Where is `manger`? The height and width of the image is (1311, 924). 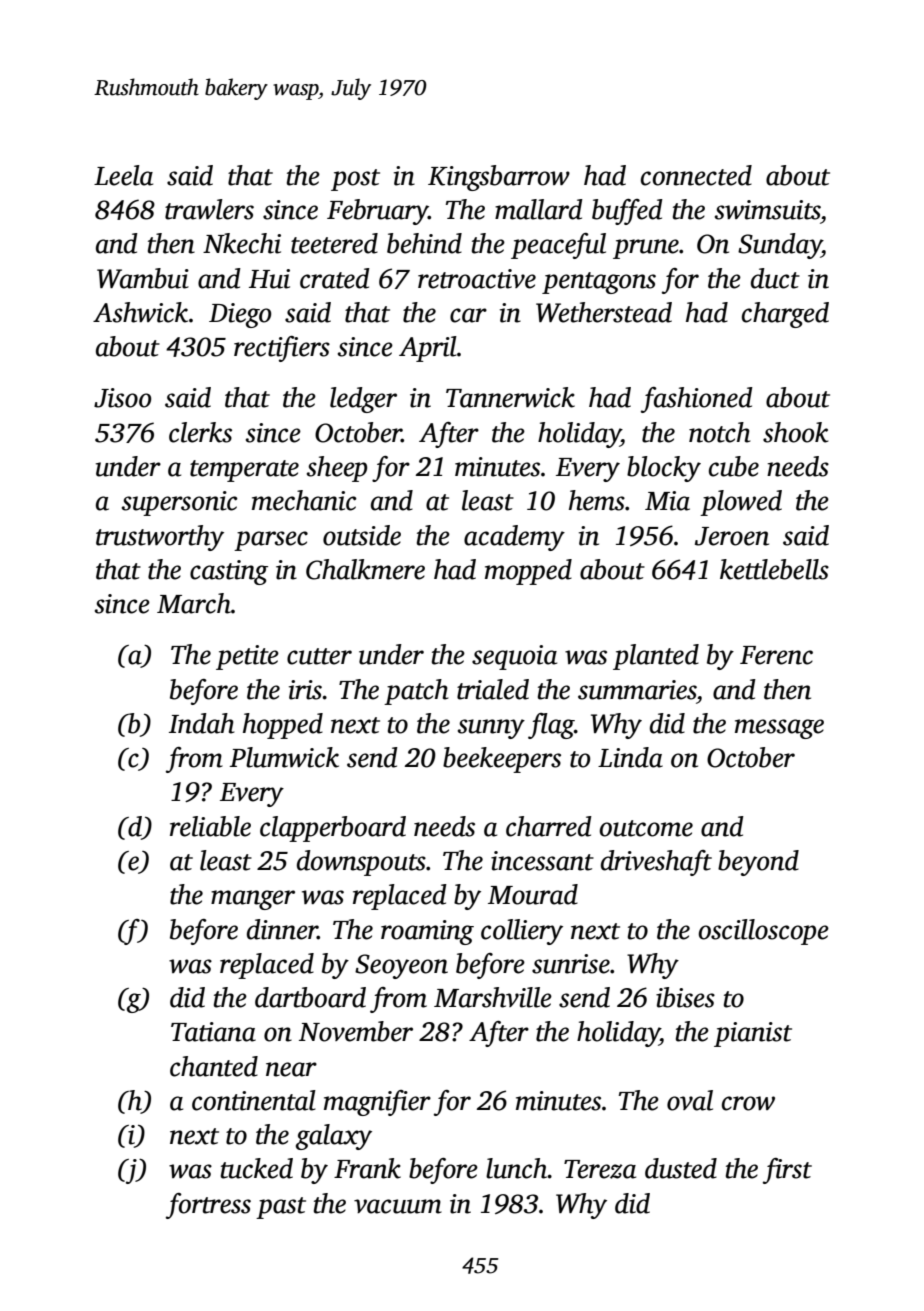
manger is located at coordinates (253, 900).
